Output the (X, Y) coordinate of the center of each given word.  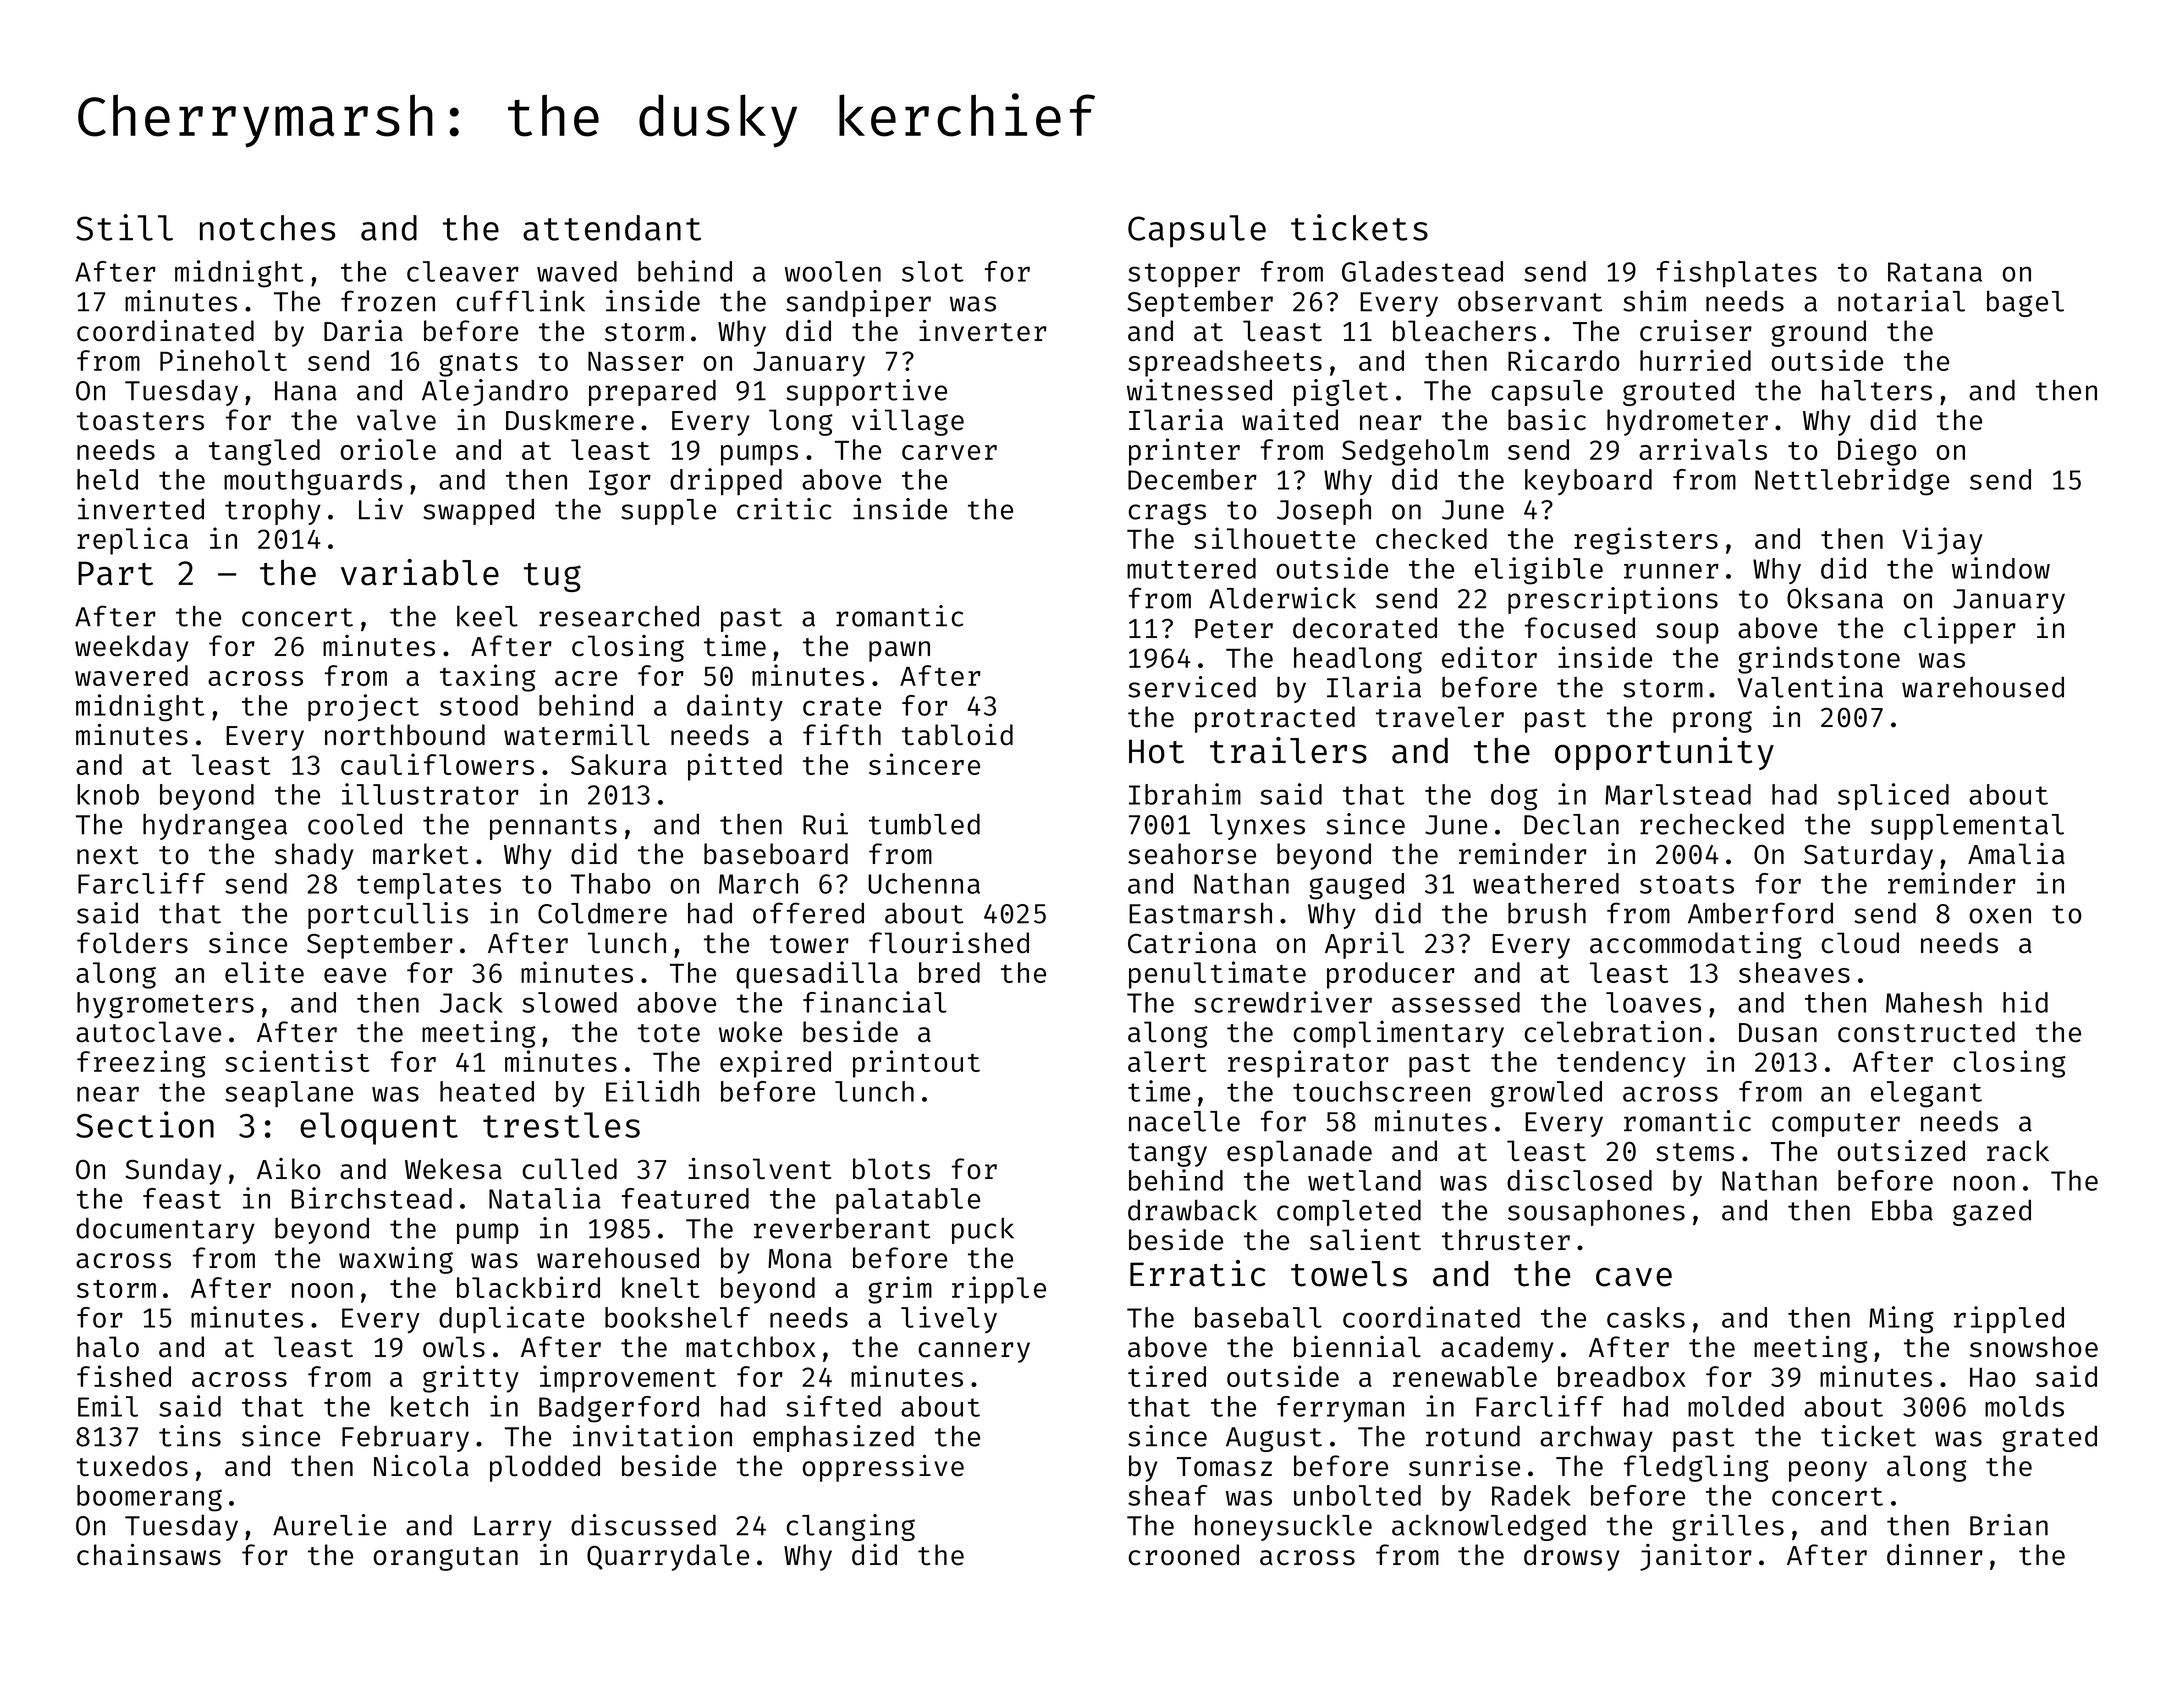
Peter (1234, 629)
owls (454, 1347)
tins (190, 1436)
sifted (833, 1406)
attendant (612, 228)
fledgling (1696, 1468)
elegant (1926, 1094)
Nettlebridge (1852, 482)
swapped (478, 511)
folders (132, 943)
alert (1167, 1061)
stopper (1184, 275)
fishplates (1737, 274)
